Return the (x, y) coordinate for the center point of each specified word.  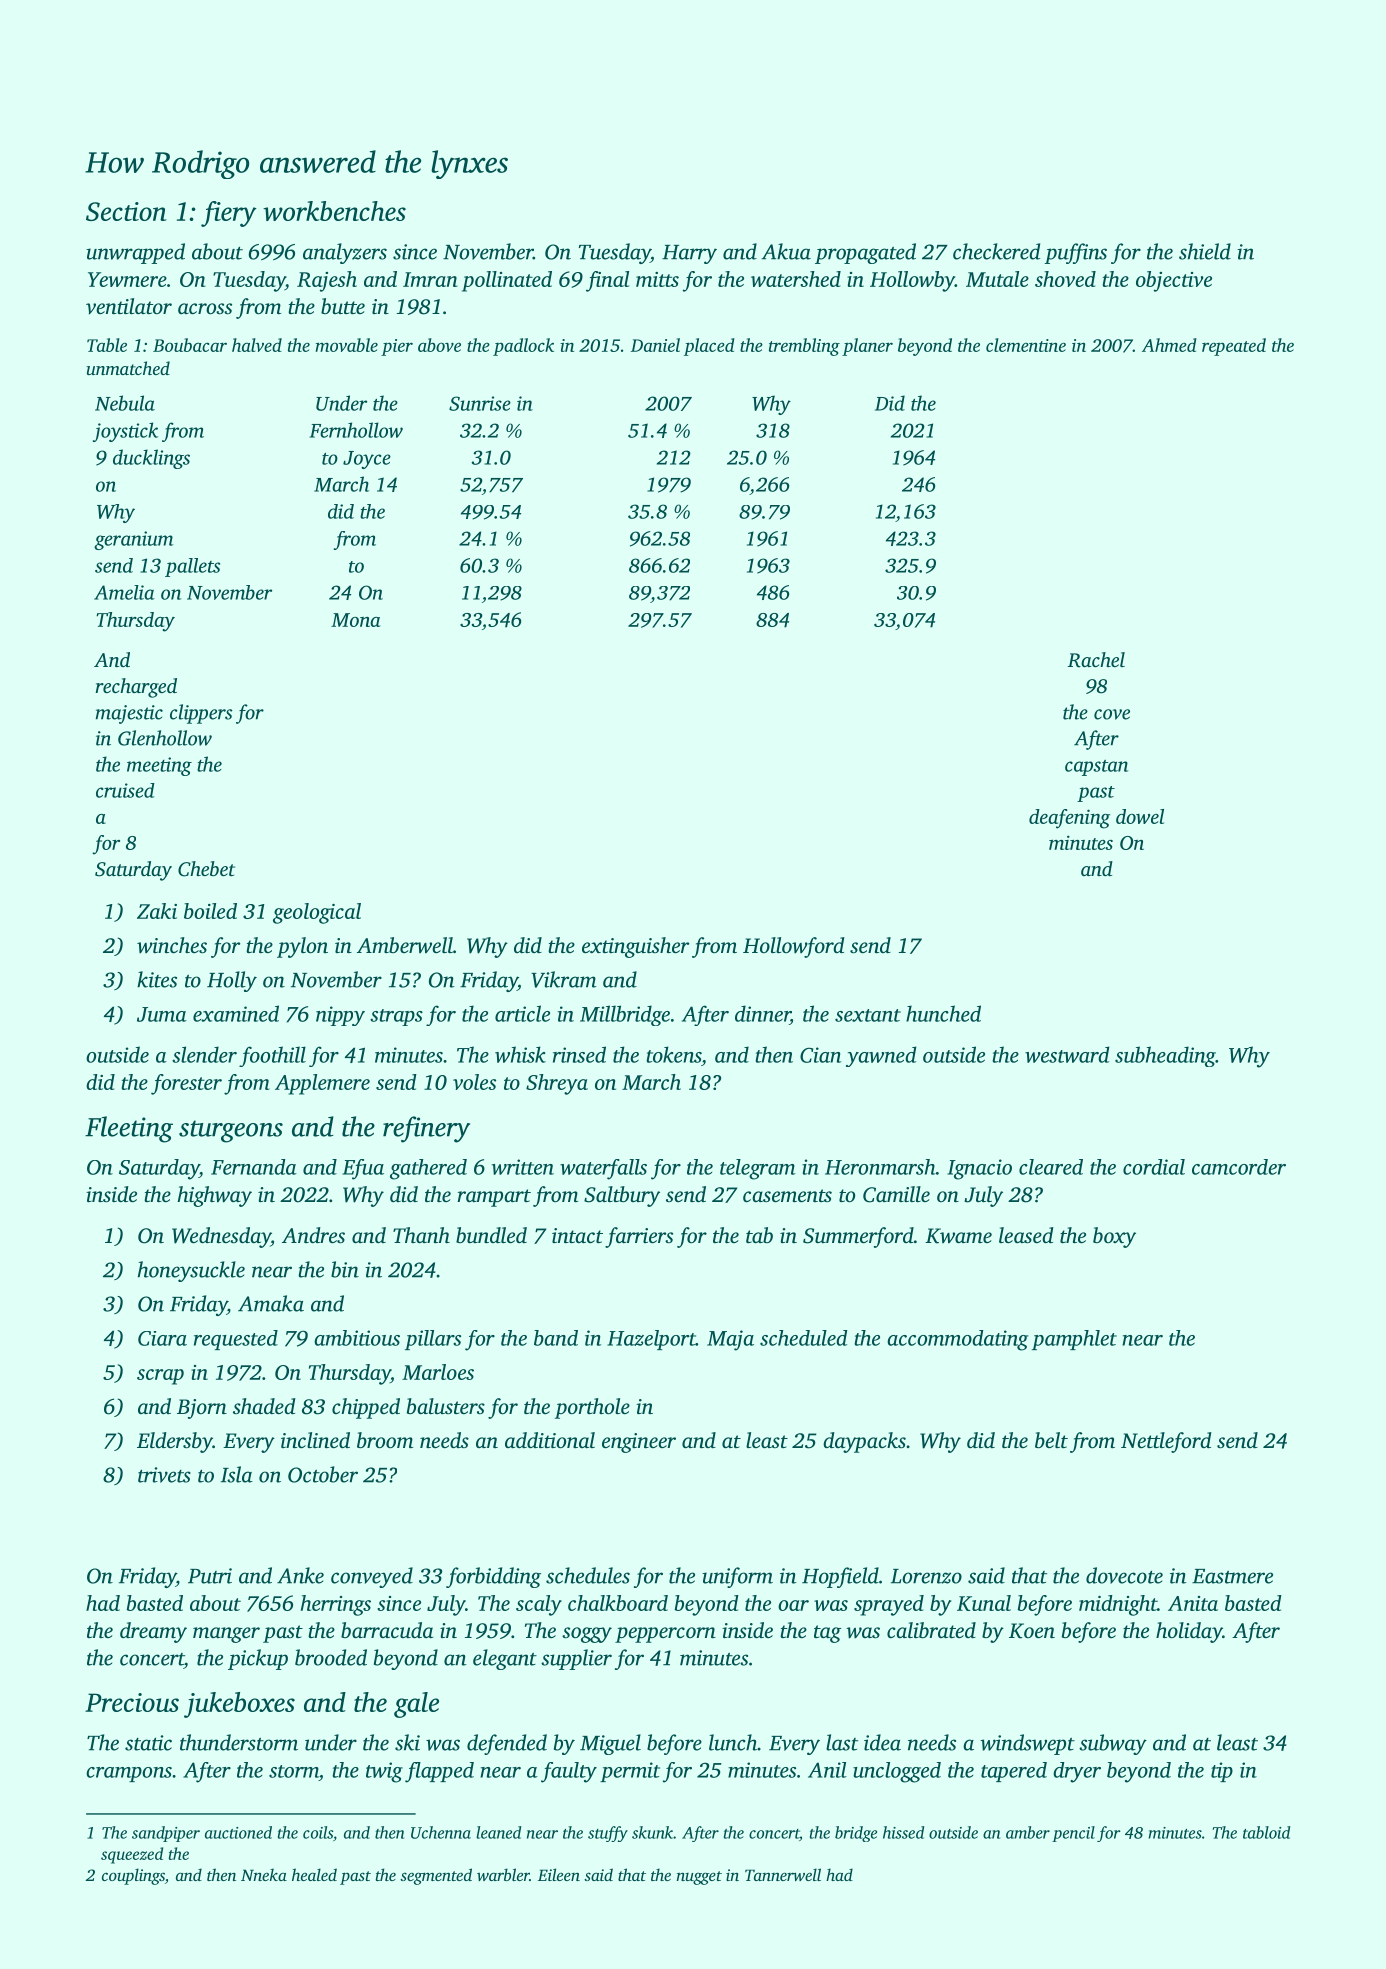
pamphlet (1074, 1340)
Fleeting (129, 1129)
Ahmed (1169, 345)
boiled (210, 911)
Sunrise (480, 403)
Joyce (367, 460)
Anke (300, 1575)
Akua (786, 251)
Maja (730, 1340)
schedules (588, 1575)
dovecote (1124, 1575)
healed (314, 1874)
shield (1205, 251)
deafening (1069, 819)
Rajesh (327, 281)
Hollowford (794, 947)
